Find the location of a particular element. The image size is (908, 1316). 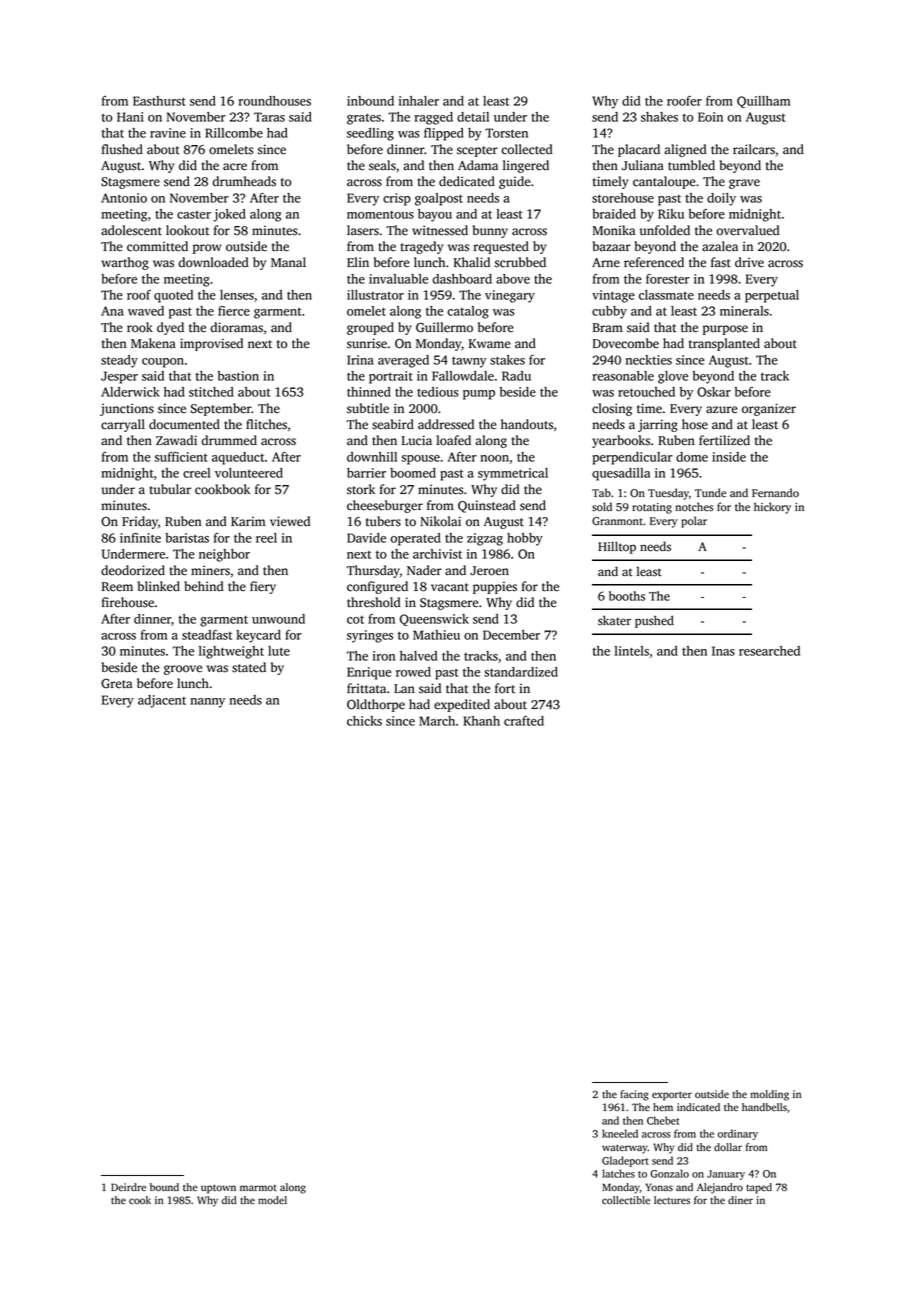

illustrator is located at coordinates (375, 295).
